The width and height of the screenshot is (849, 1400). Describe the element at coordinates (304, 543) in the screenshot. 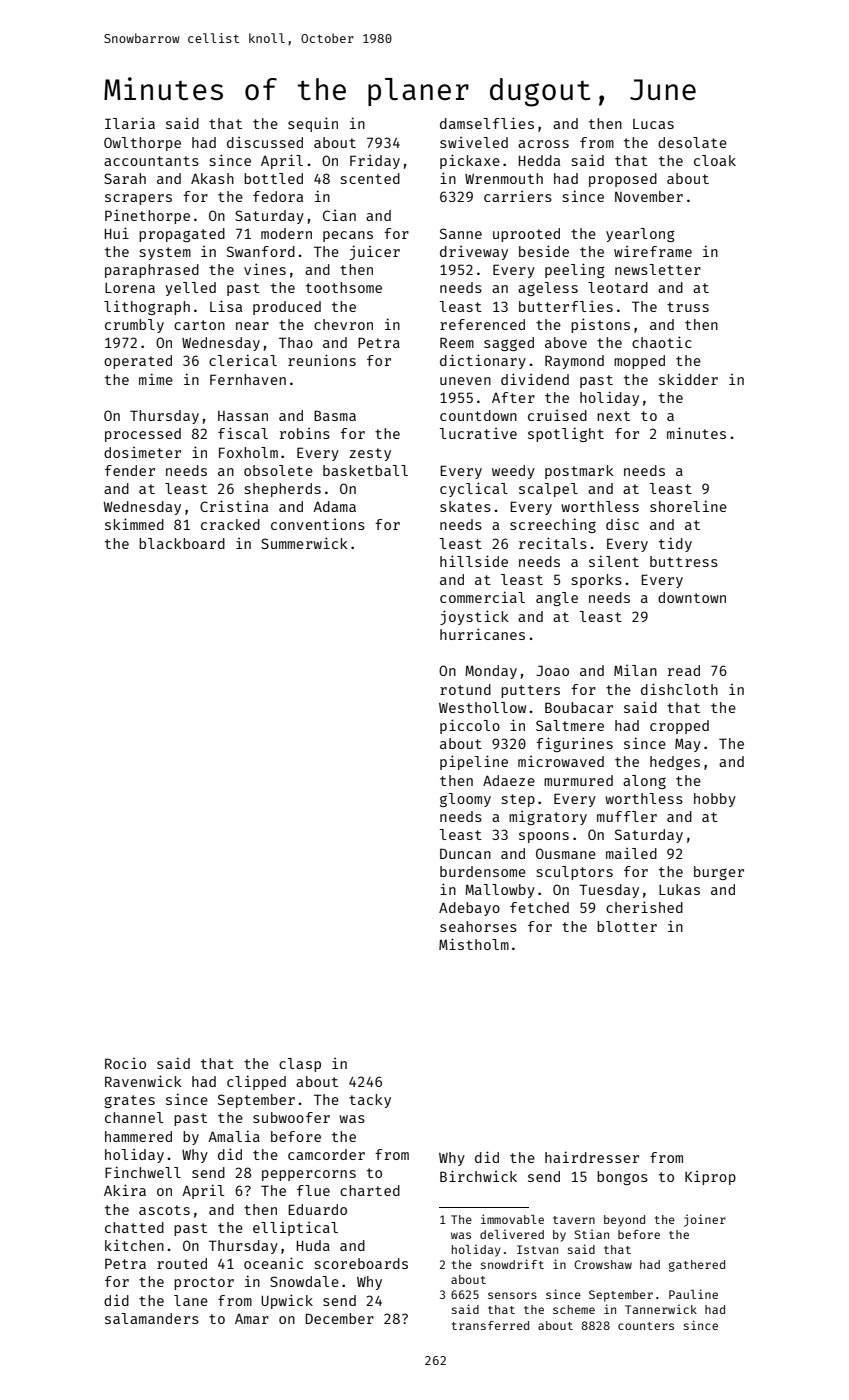

I see `Summerwick` at that location.
